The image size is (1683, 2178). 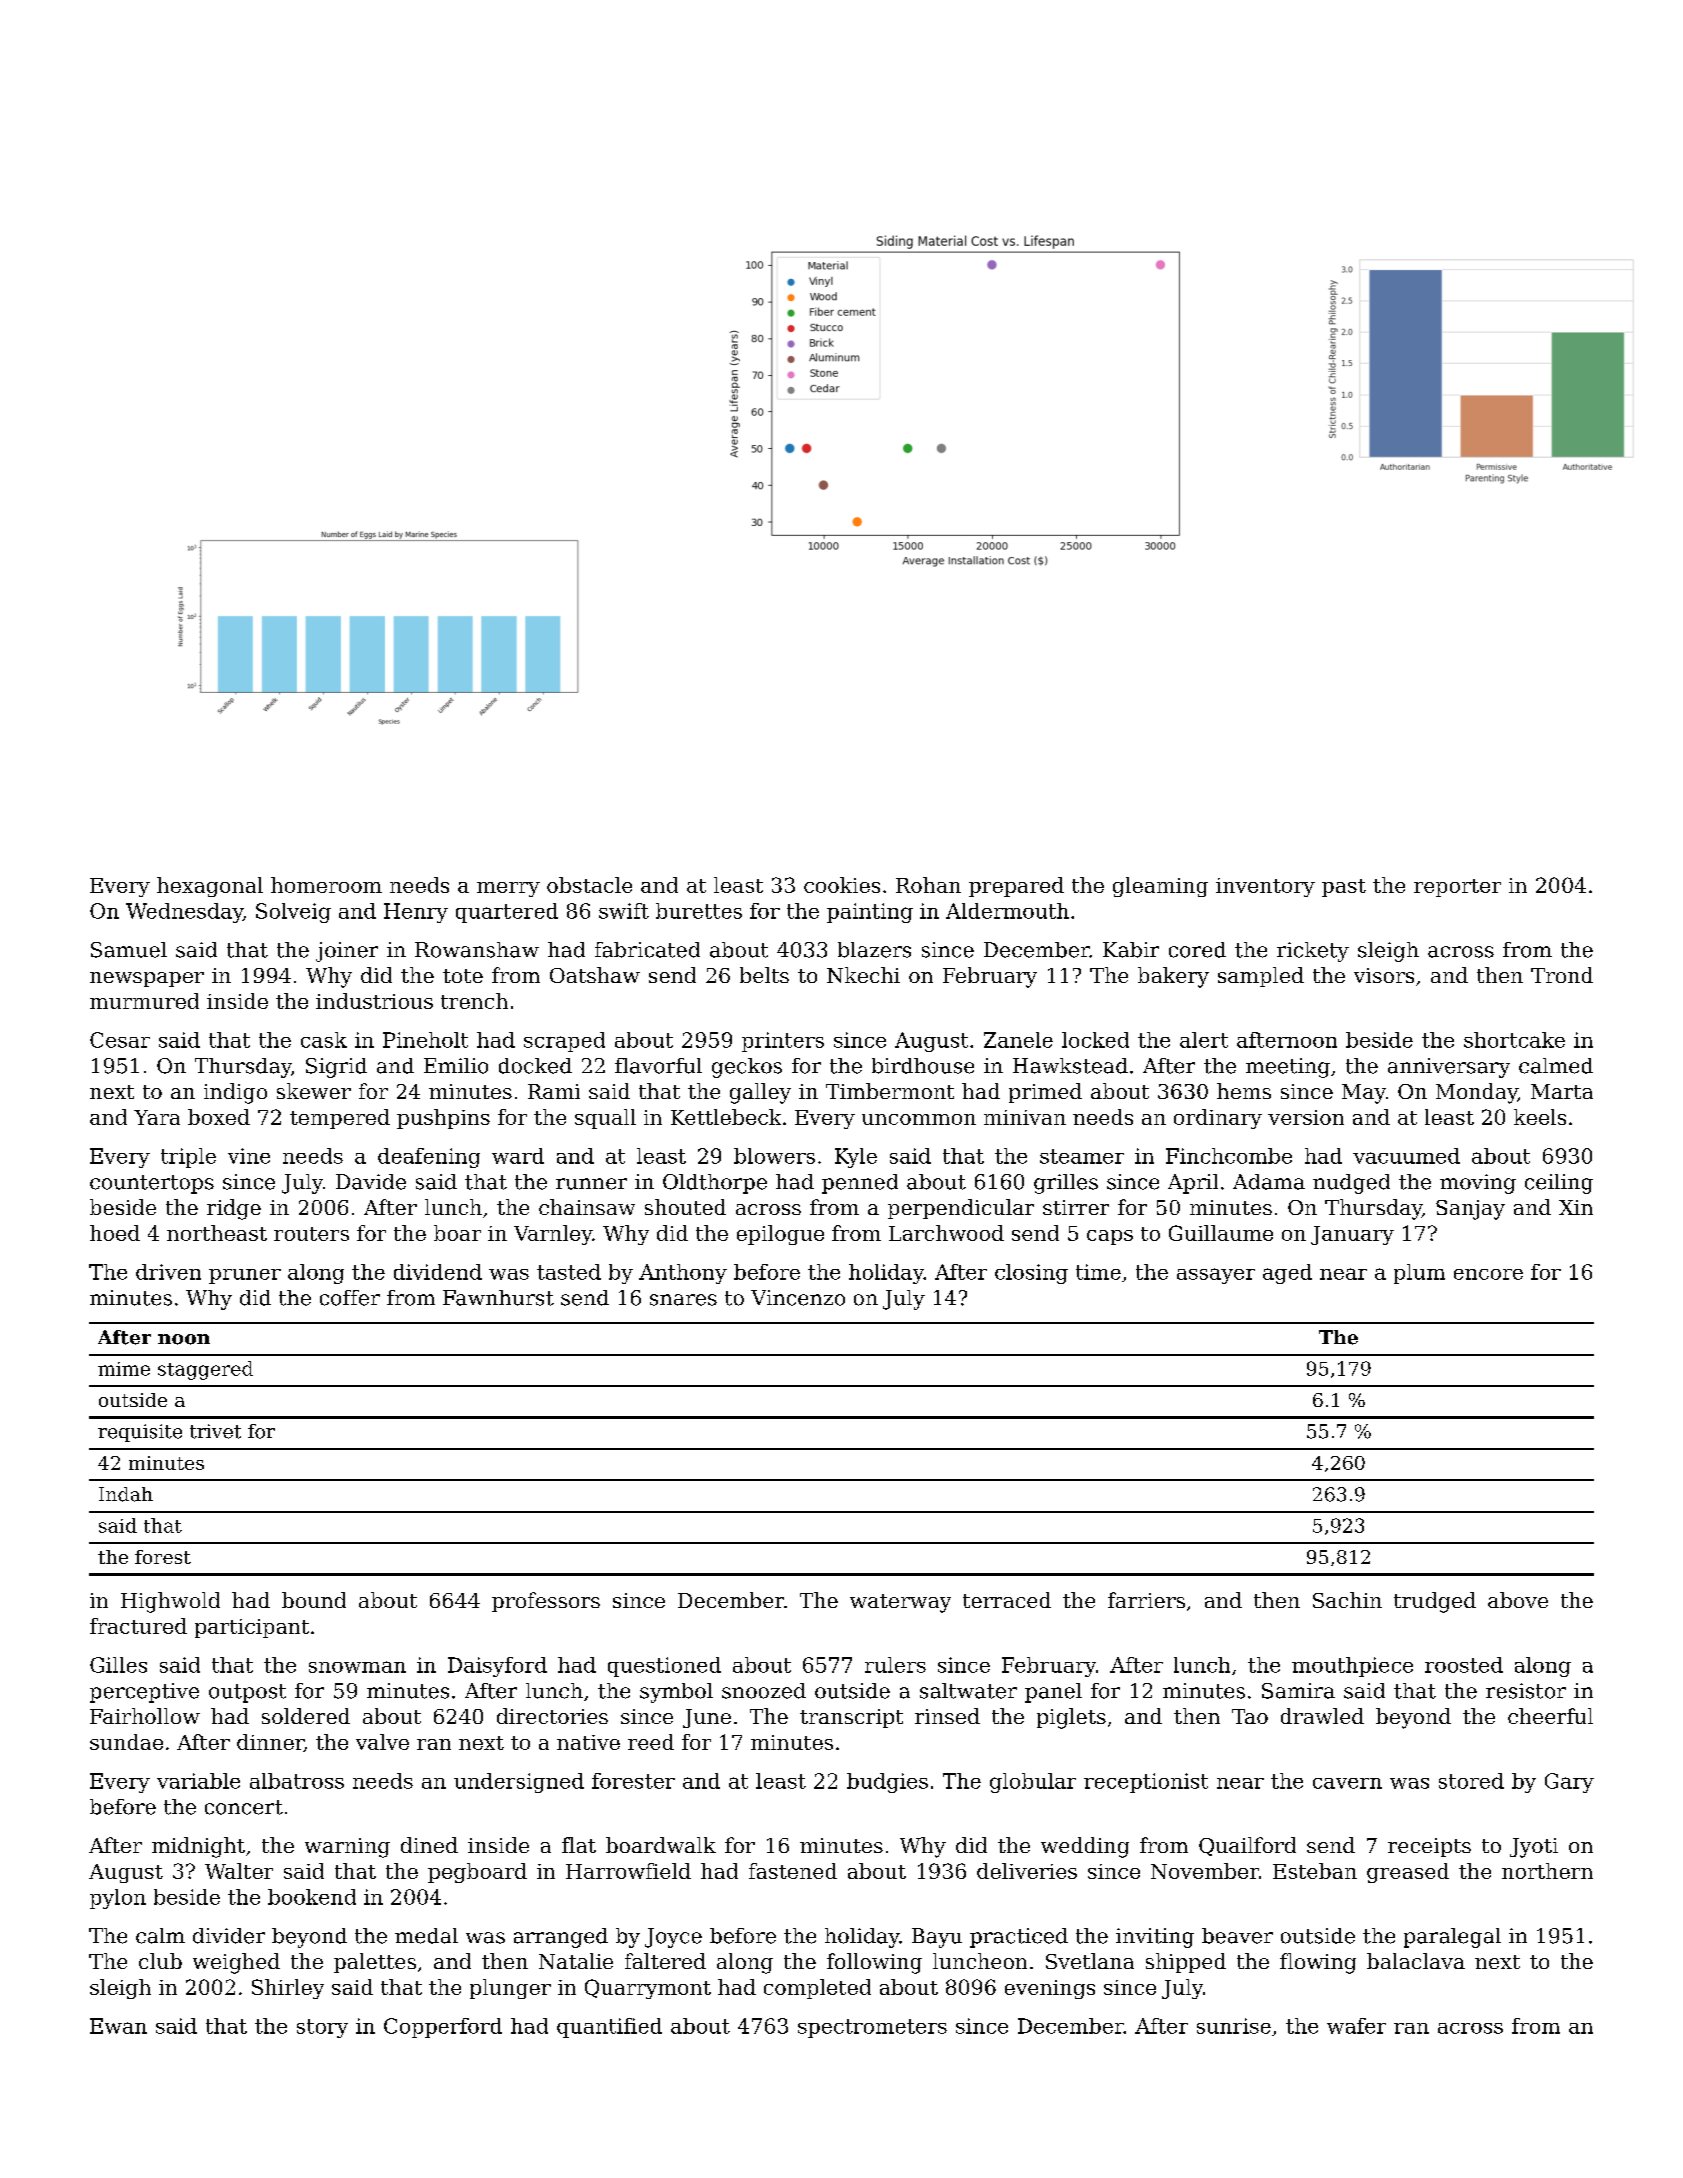 What do you see at coordinates (1559, 1184) in the image?
I see `ceiling` at bounding box center [1559, 1184].
